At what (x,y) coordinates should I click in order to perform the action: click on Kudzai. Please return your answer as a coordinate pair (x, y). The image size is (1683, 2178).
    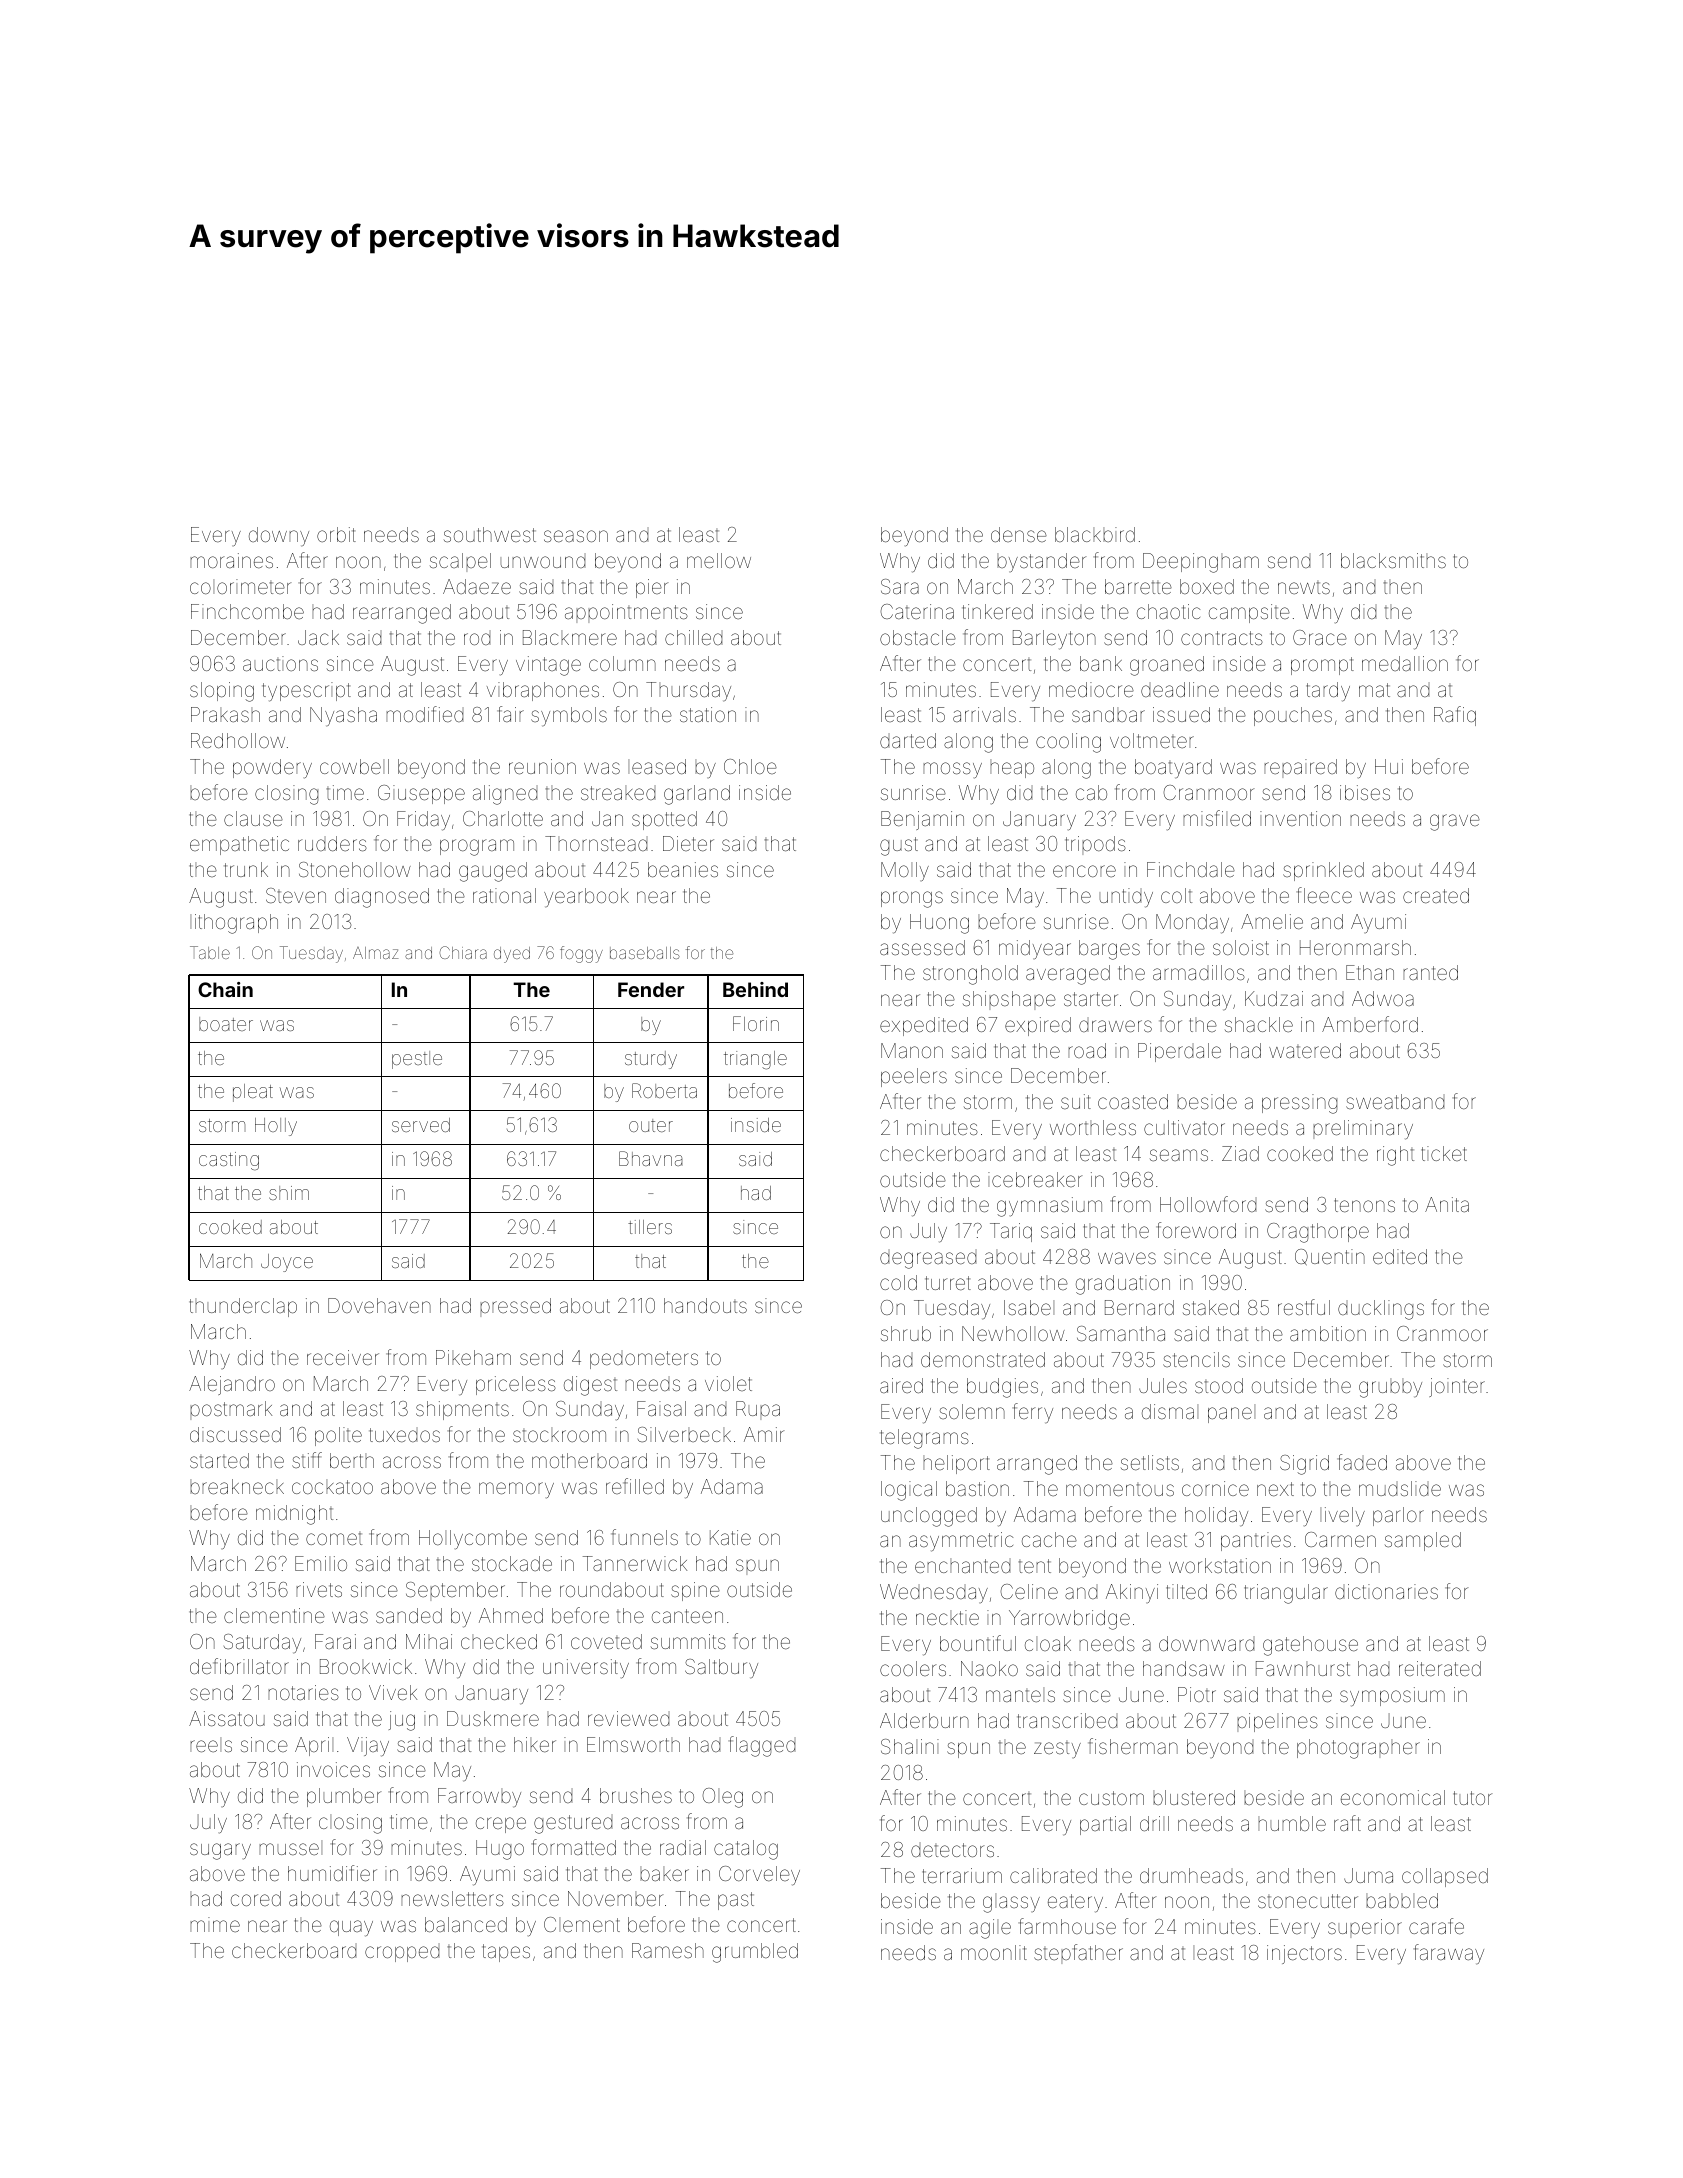
    Looking at the image, I should click on (1274, 998).
